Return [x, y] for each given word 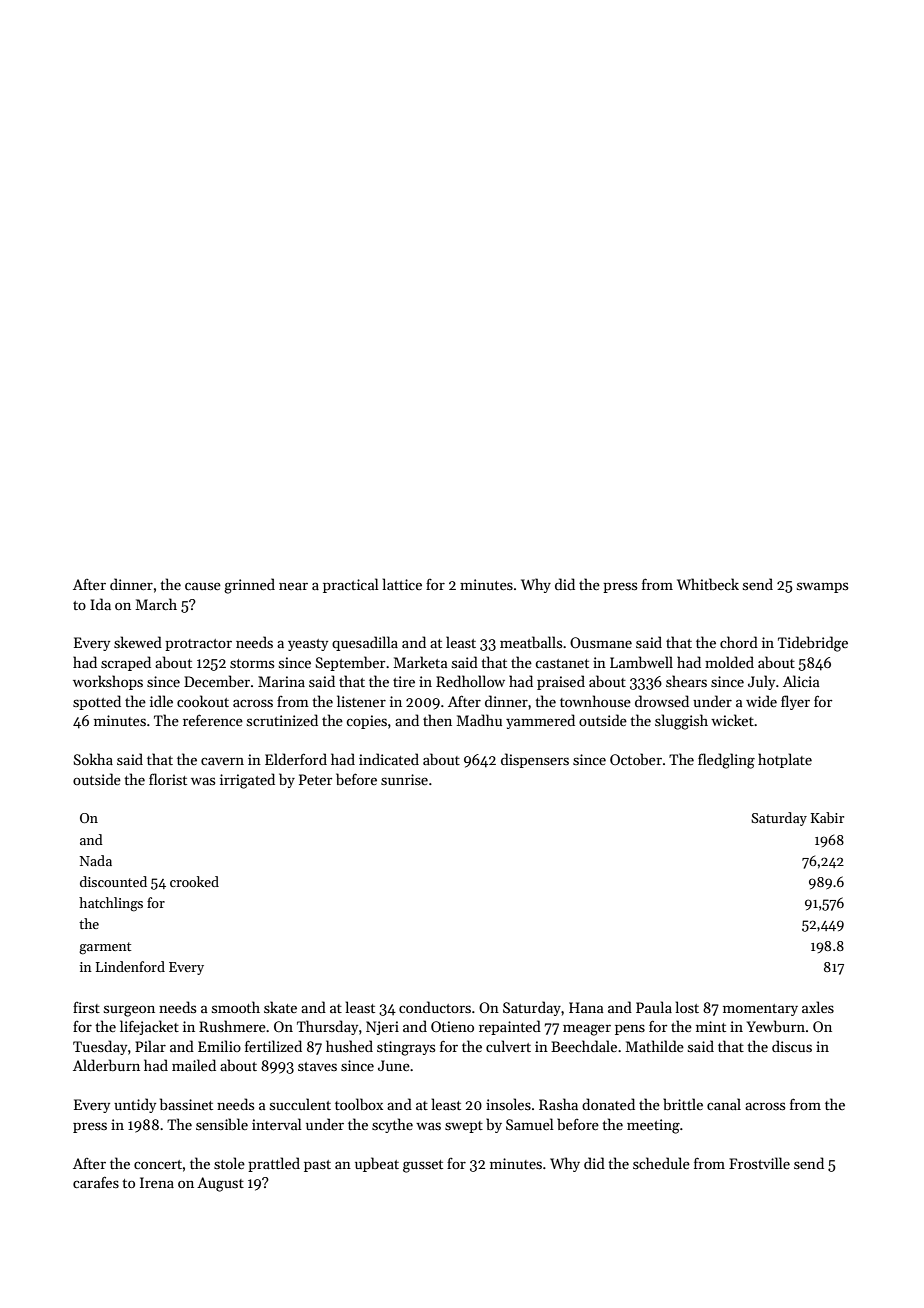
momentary [760, 1010]
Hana [586, 1007]
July [761, 682]
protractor [198, 645]
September [350, 663]
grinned [249, 586]
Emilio [219, 1046]
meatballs [531, 642]
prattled [274, 1164]
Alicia [801, 681]
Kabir [827, 817]
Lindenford [130, 966]
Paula [654, 1007]
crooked [194, 881]
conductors [435, 1007]
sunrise [404, 779]
